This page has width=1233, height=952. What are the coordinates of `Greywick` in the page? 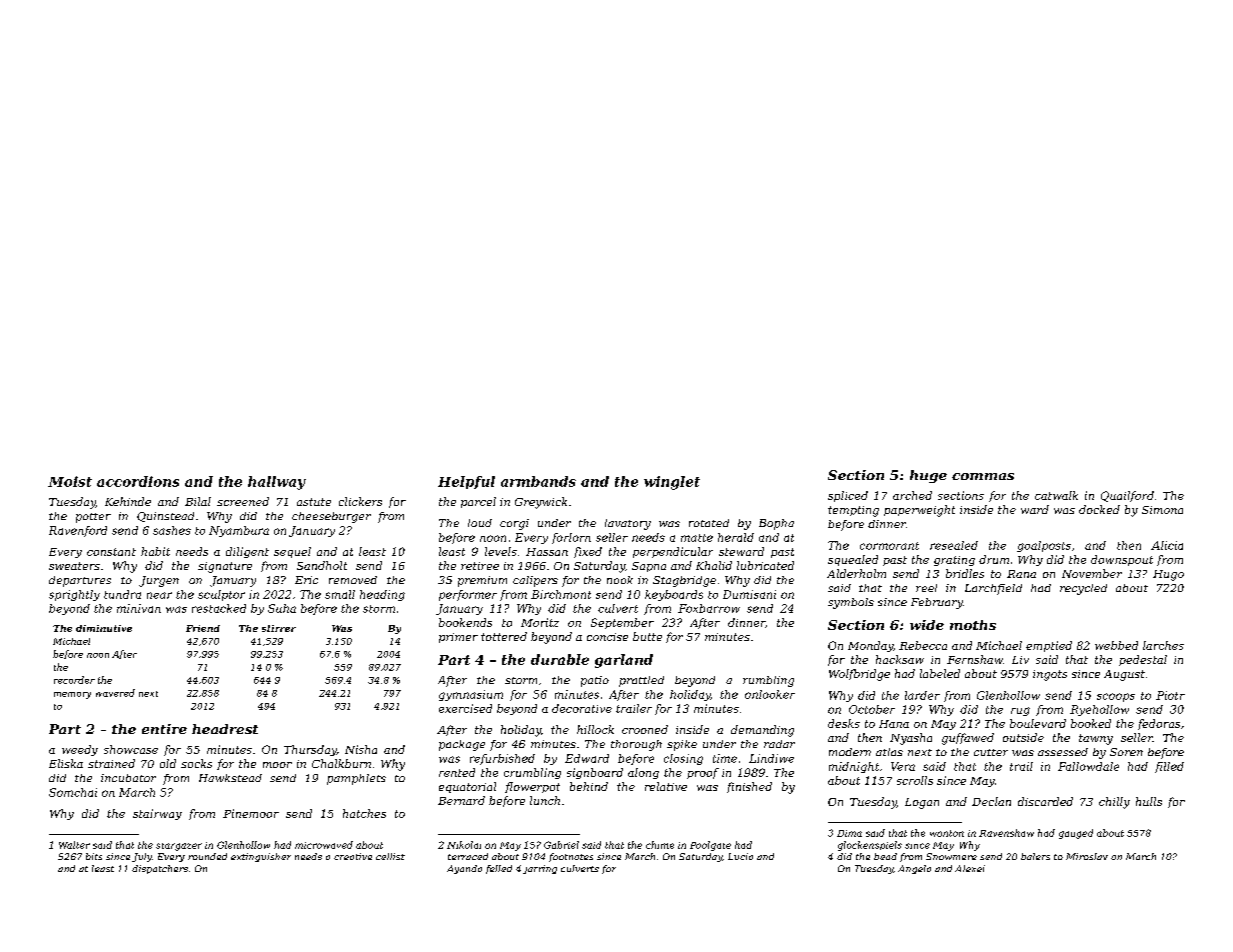 It's located at (541, 503).
